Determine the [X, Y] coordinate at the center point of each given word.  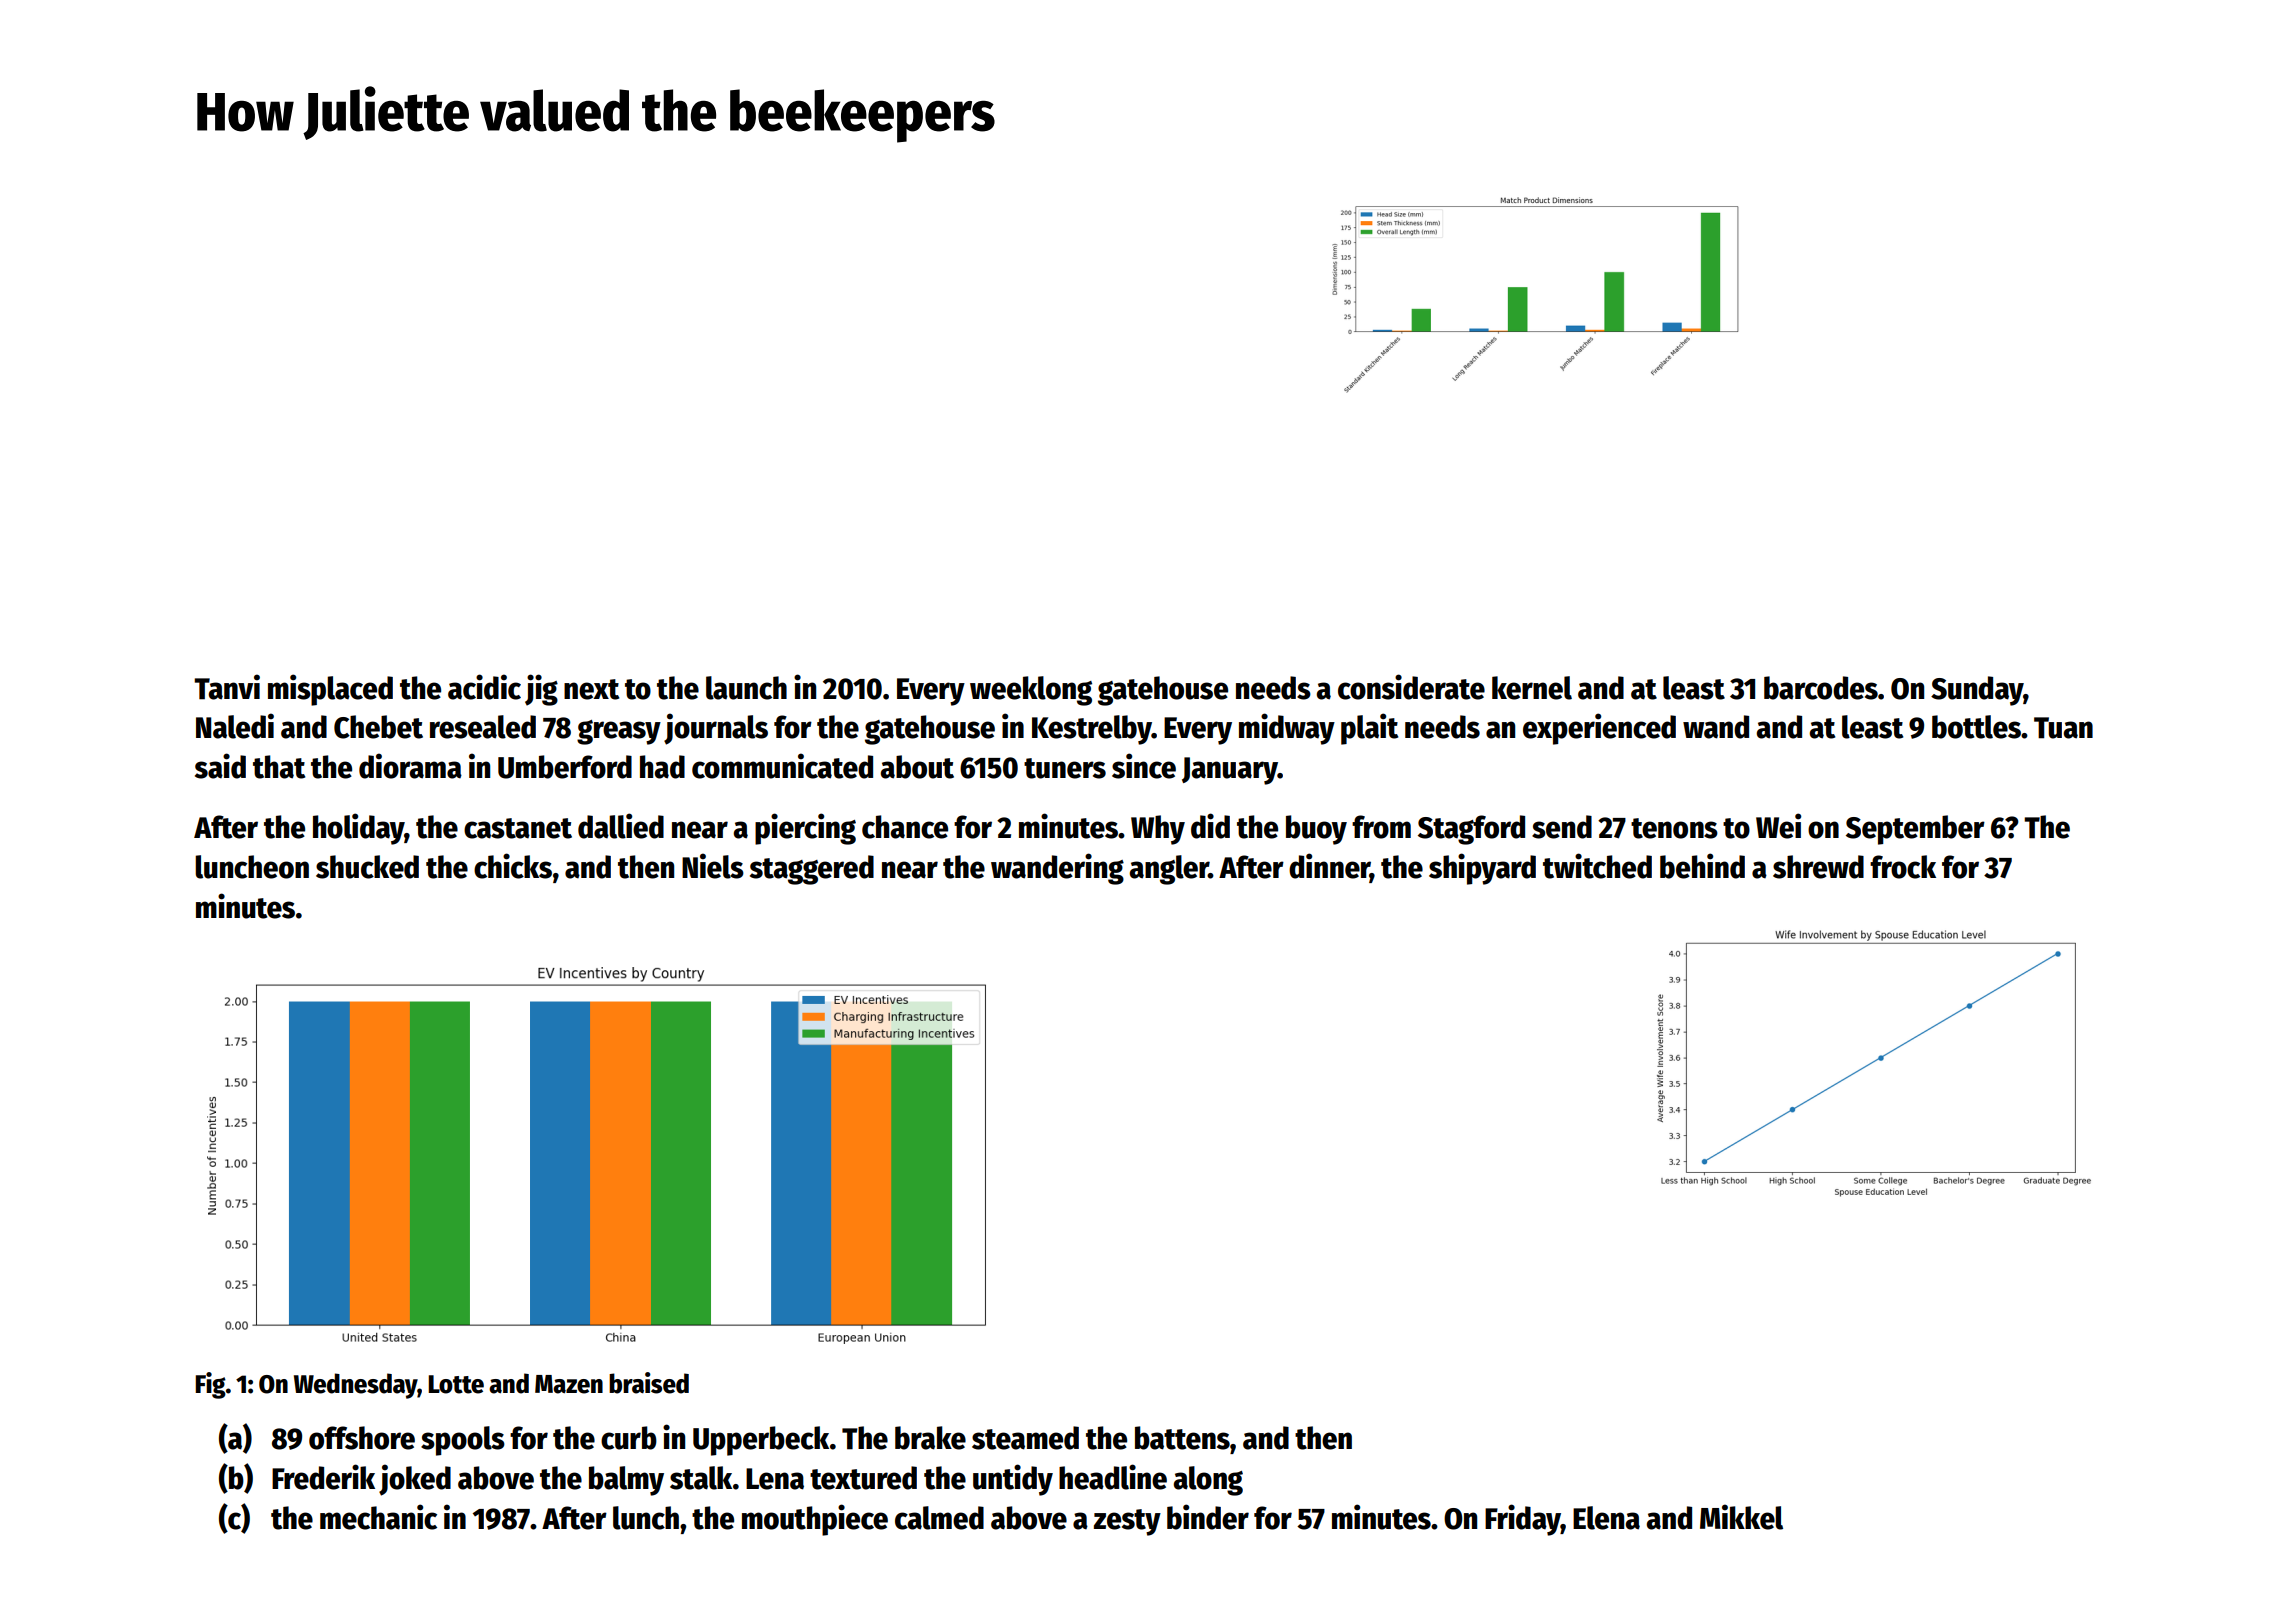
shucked [367, 867]
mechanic [378, 1517]
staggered [812, 870]
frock [1903, 867]
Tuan [2063, 728]
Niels [713, 866]
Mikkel [1741, 1517]
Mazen [569, 1384]
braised [649, 1383]
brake [930, 1438]
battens [1182, 1438]
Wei [1778, 826]
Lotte [456, 1384]
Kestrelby [1092, 730]
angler [1169, 870]
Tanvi [227, 687]
